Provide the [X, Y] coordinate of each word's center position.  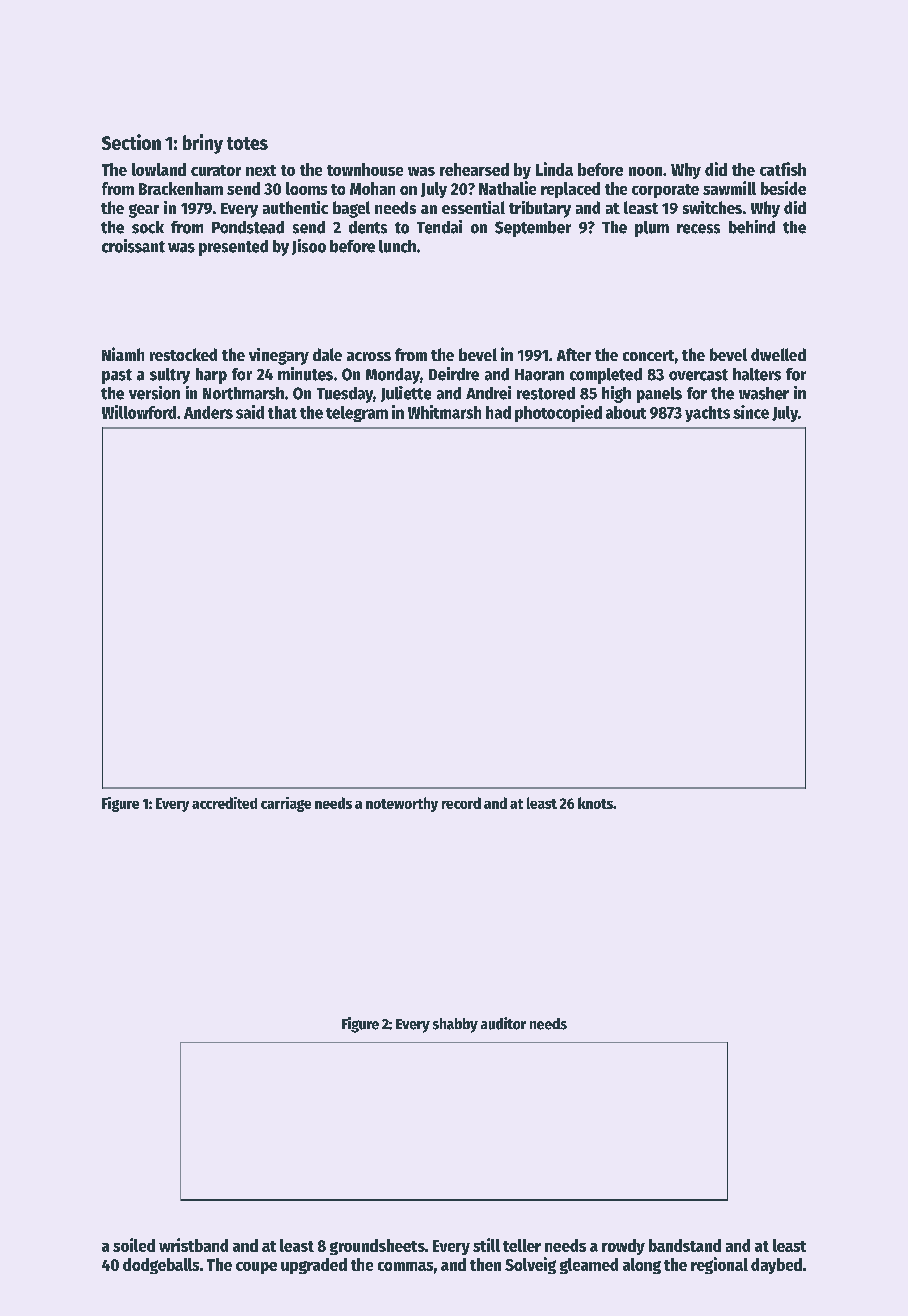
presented [233, 248]
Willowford [139, 412]
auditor [503, 1023]
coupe [256, 1268]
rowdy [623, 1247]
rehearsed [474, 169]
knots [595, 803]
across [369, 356]
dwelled [778, 354]
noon [645, 171]
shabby [455, 1025]
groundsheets [377, 1247]
